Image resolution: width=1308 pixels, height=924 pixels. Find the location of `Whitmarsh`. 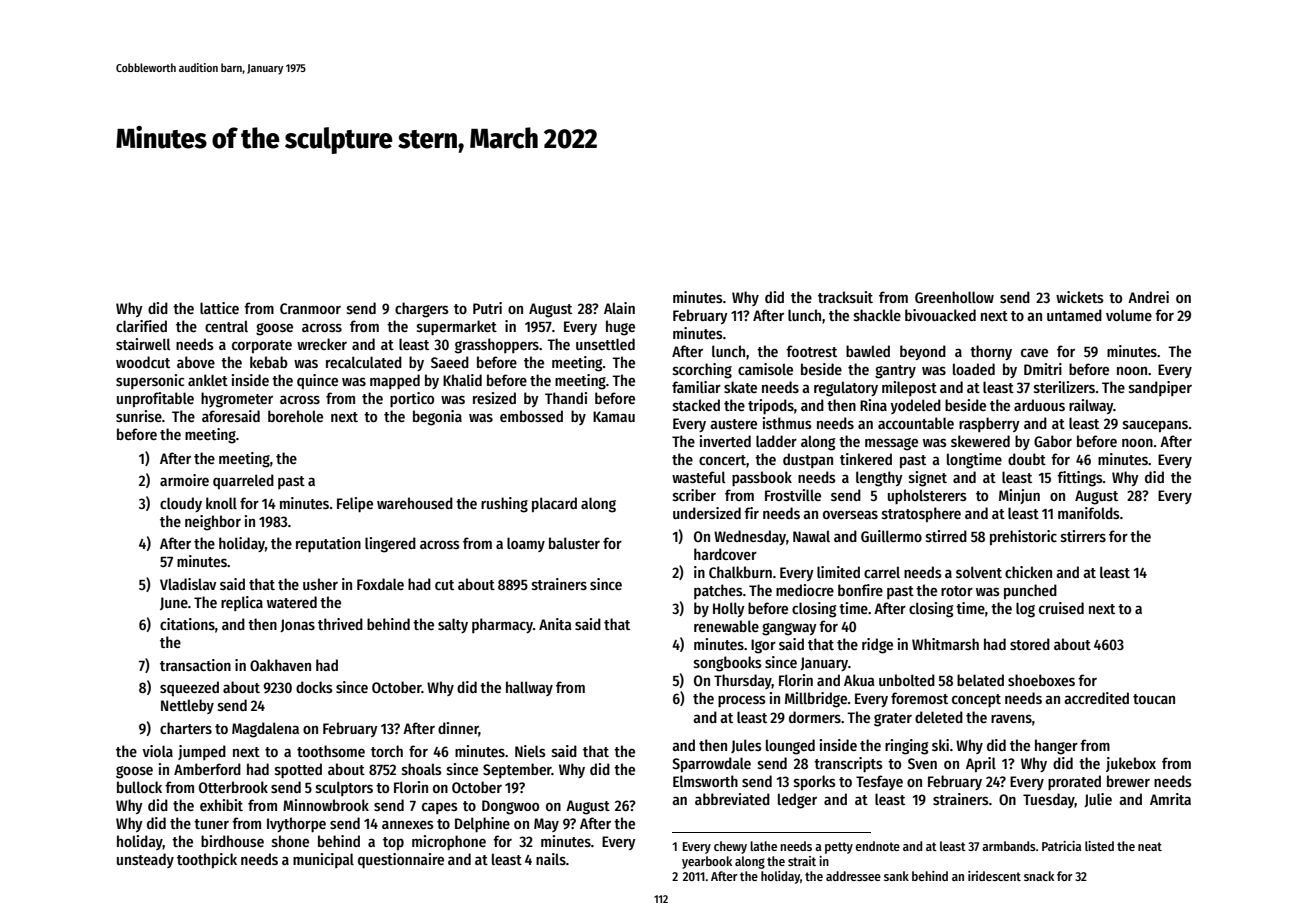

Whitmarsh is located at coordinates (945, 644).
